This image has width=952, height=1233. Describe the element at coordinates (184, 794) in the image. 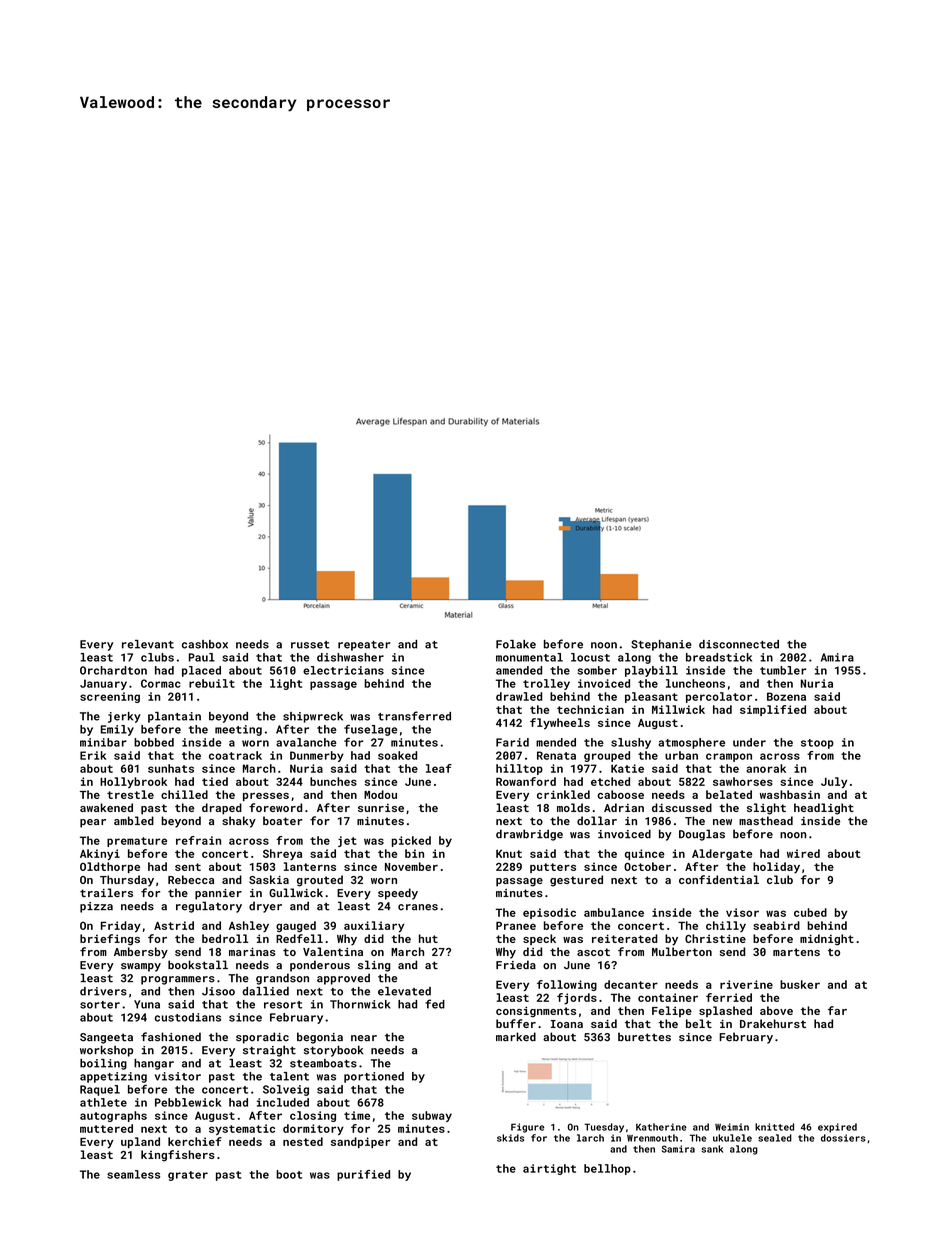

I see `chilled` at that location.
